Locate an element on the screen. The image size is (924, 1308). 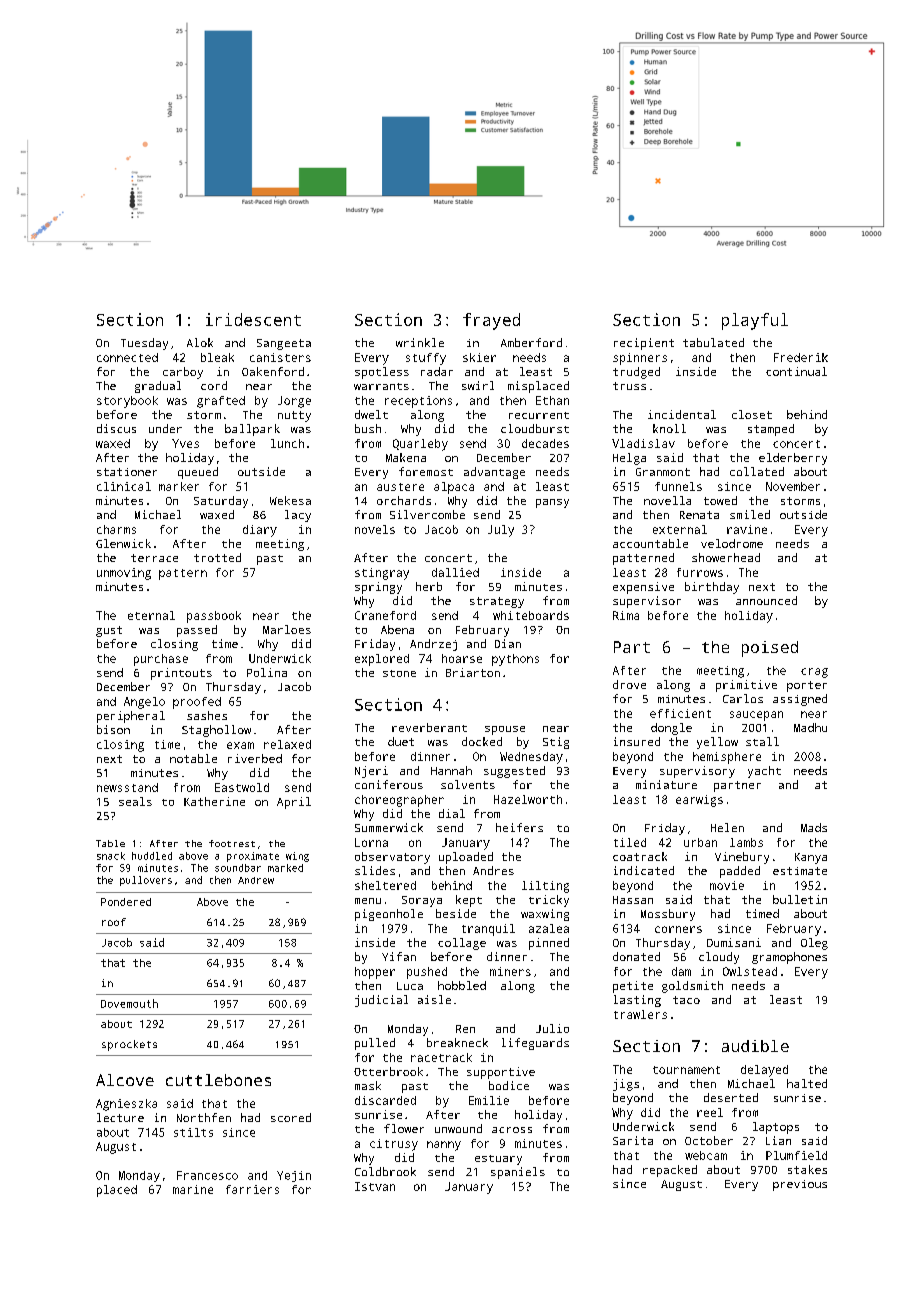
Dian is located at coordinates (508, 643).
